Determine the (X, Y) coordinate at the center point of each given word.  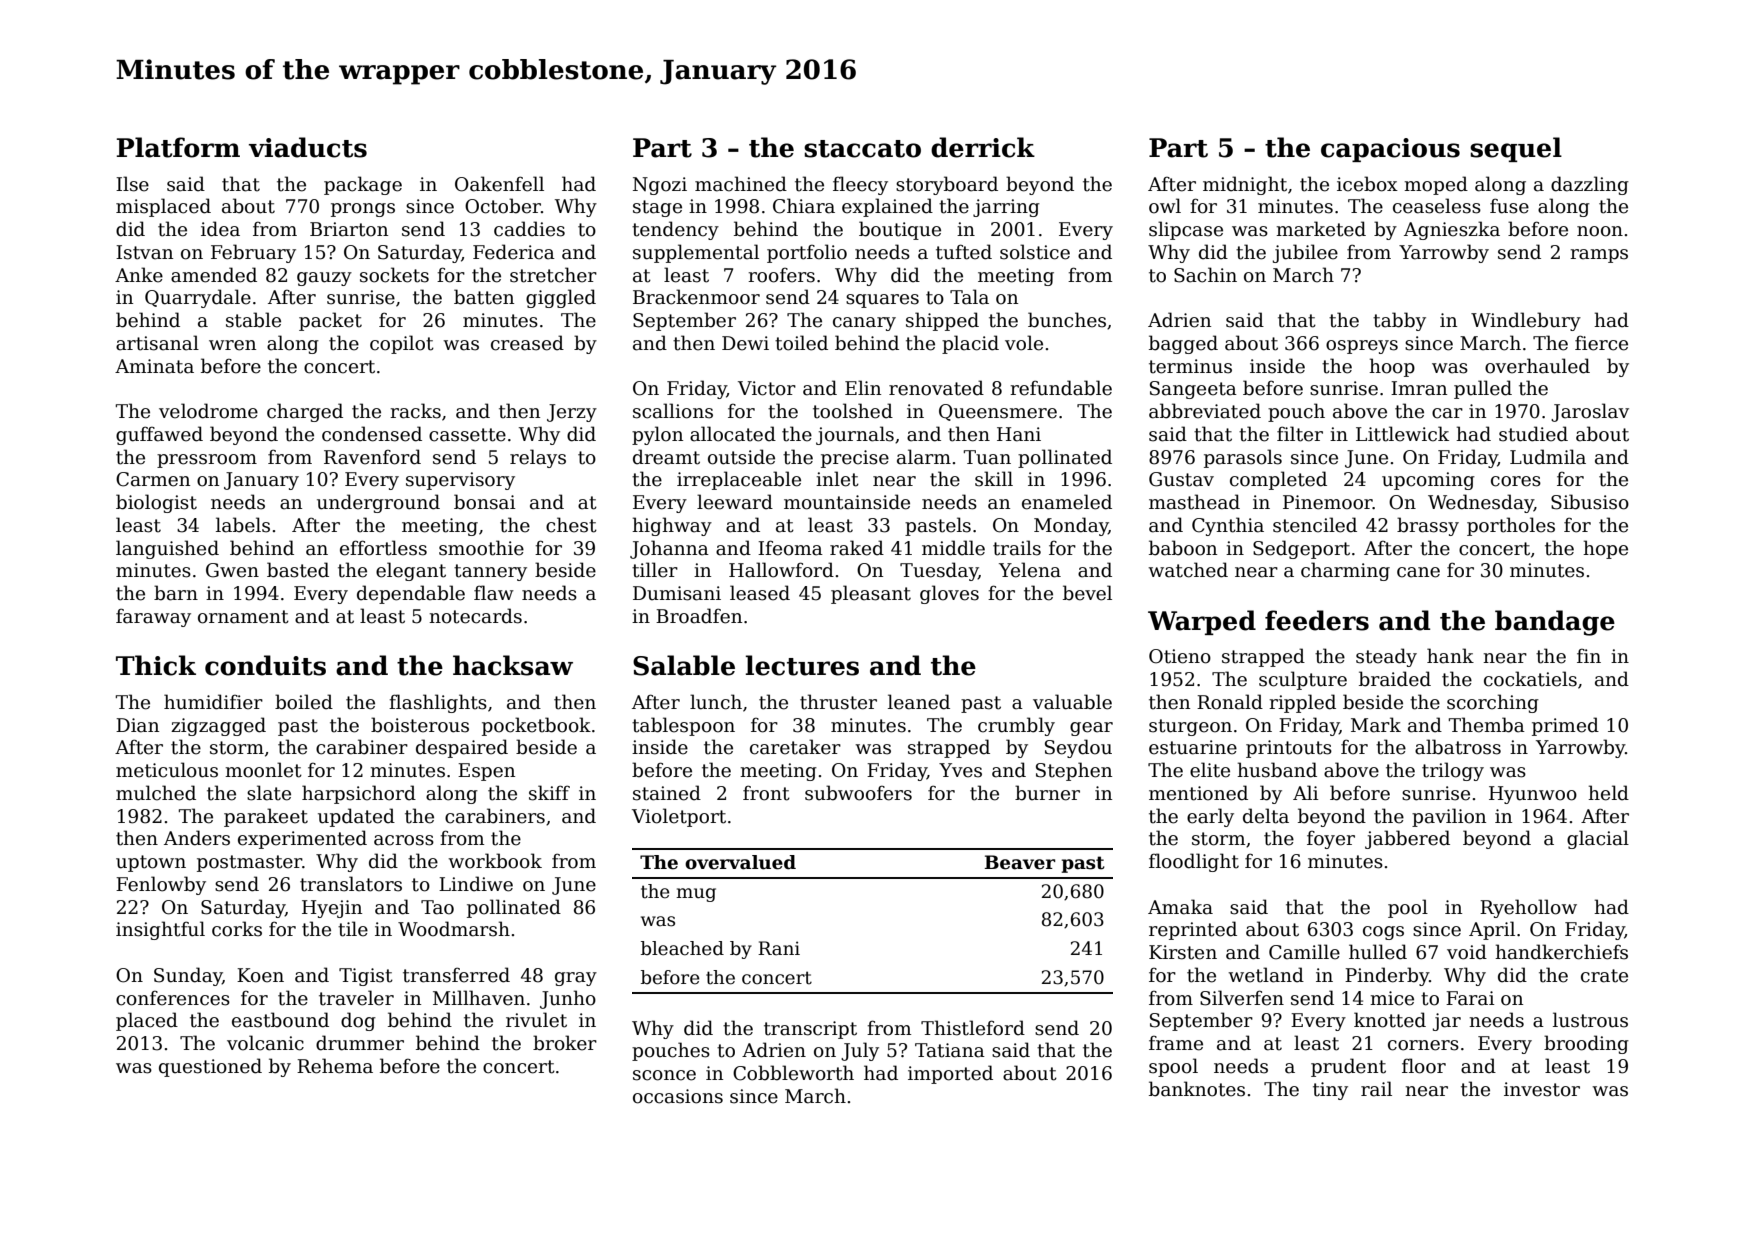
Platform (178, 147)
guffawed (159, 435)
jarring (1006, 208)
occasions (678, 1096)
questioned (210, 1067)
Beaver (1020, 862)
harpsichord (359, 794)
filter (1300, 434)
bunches (1067, 320)
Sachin (1205, 275)
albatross (1458, 747)
